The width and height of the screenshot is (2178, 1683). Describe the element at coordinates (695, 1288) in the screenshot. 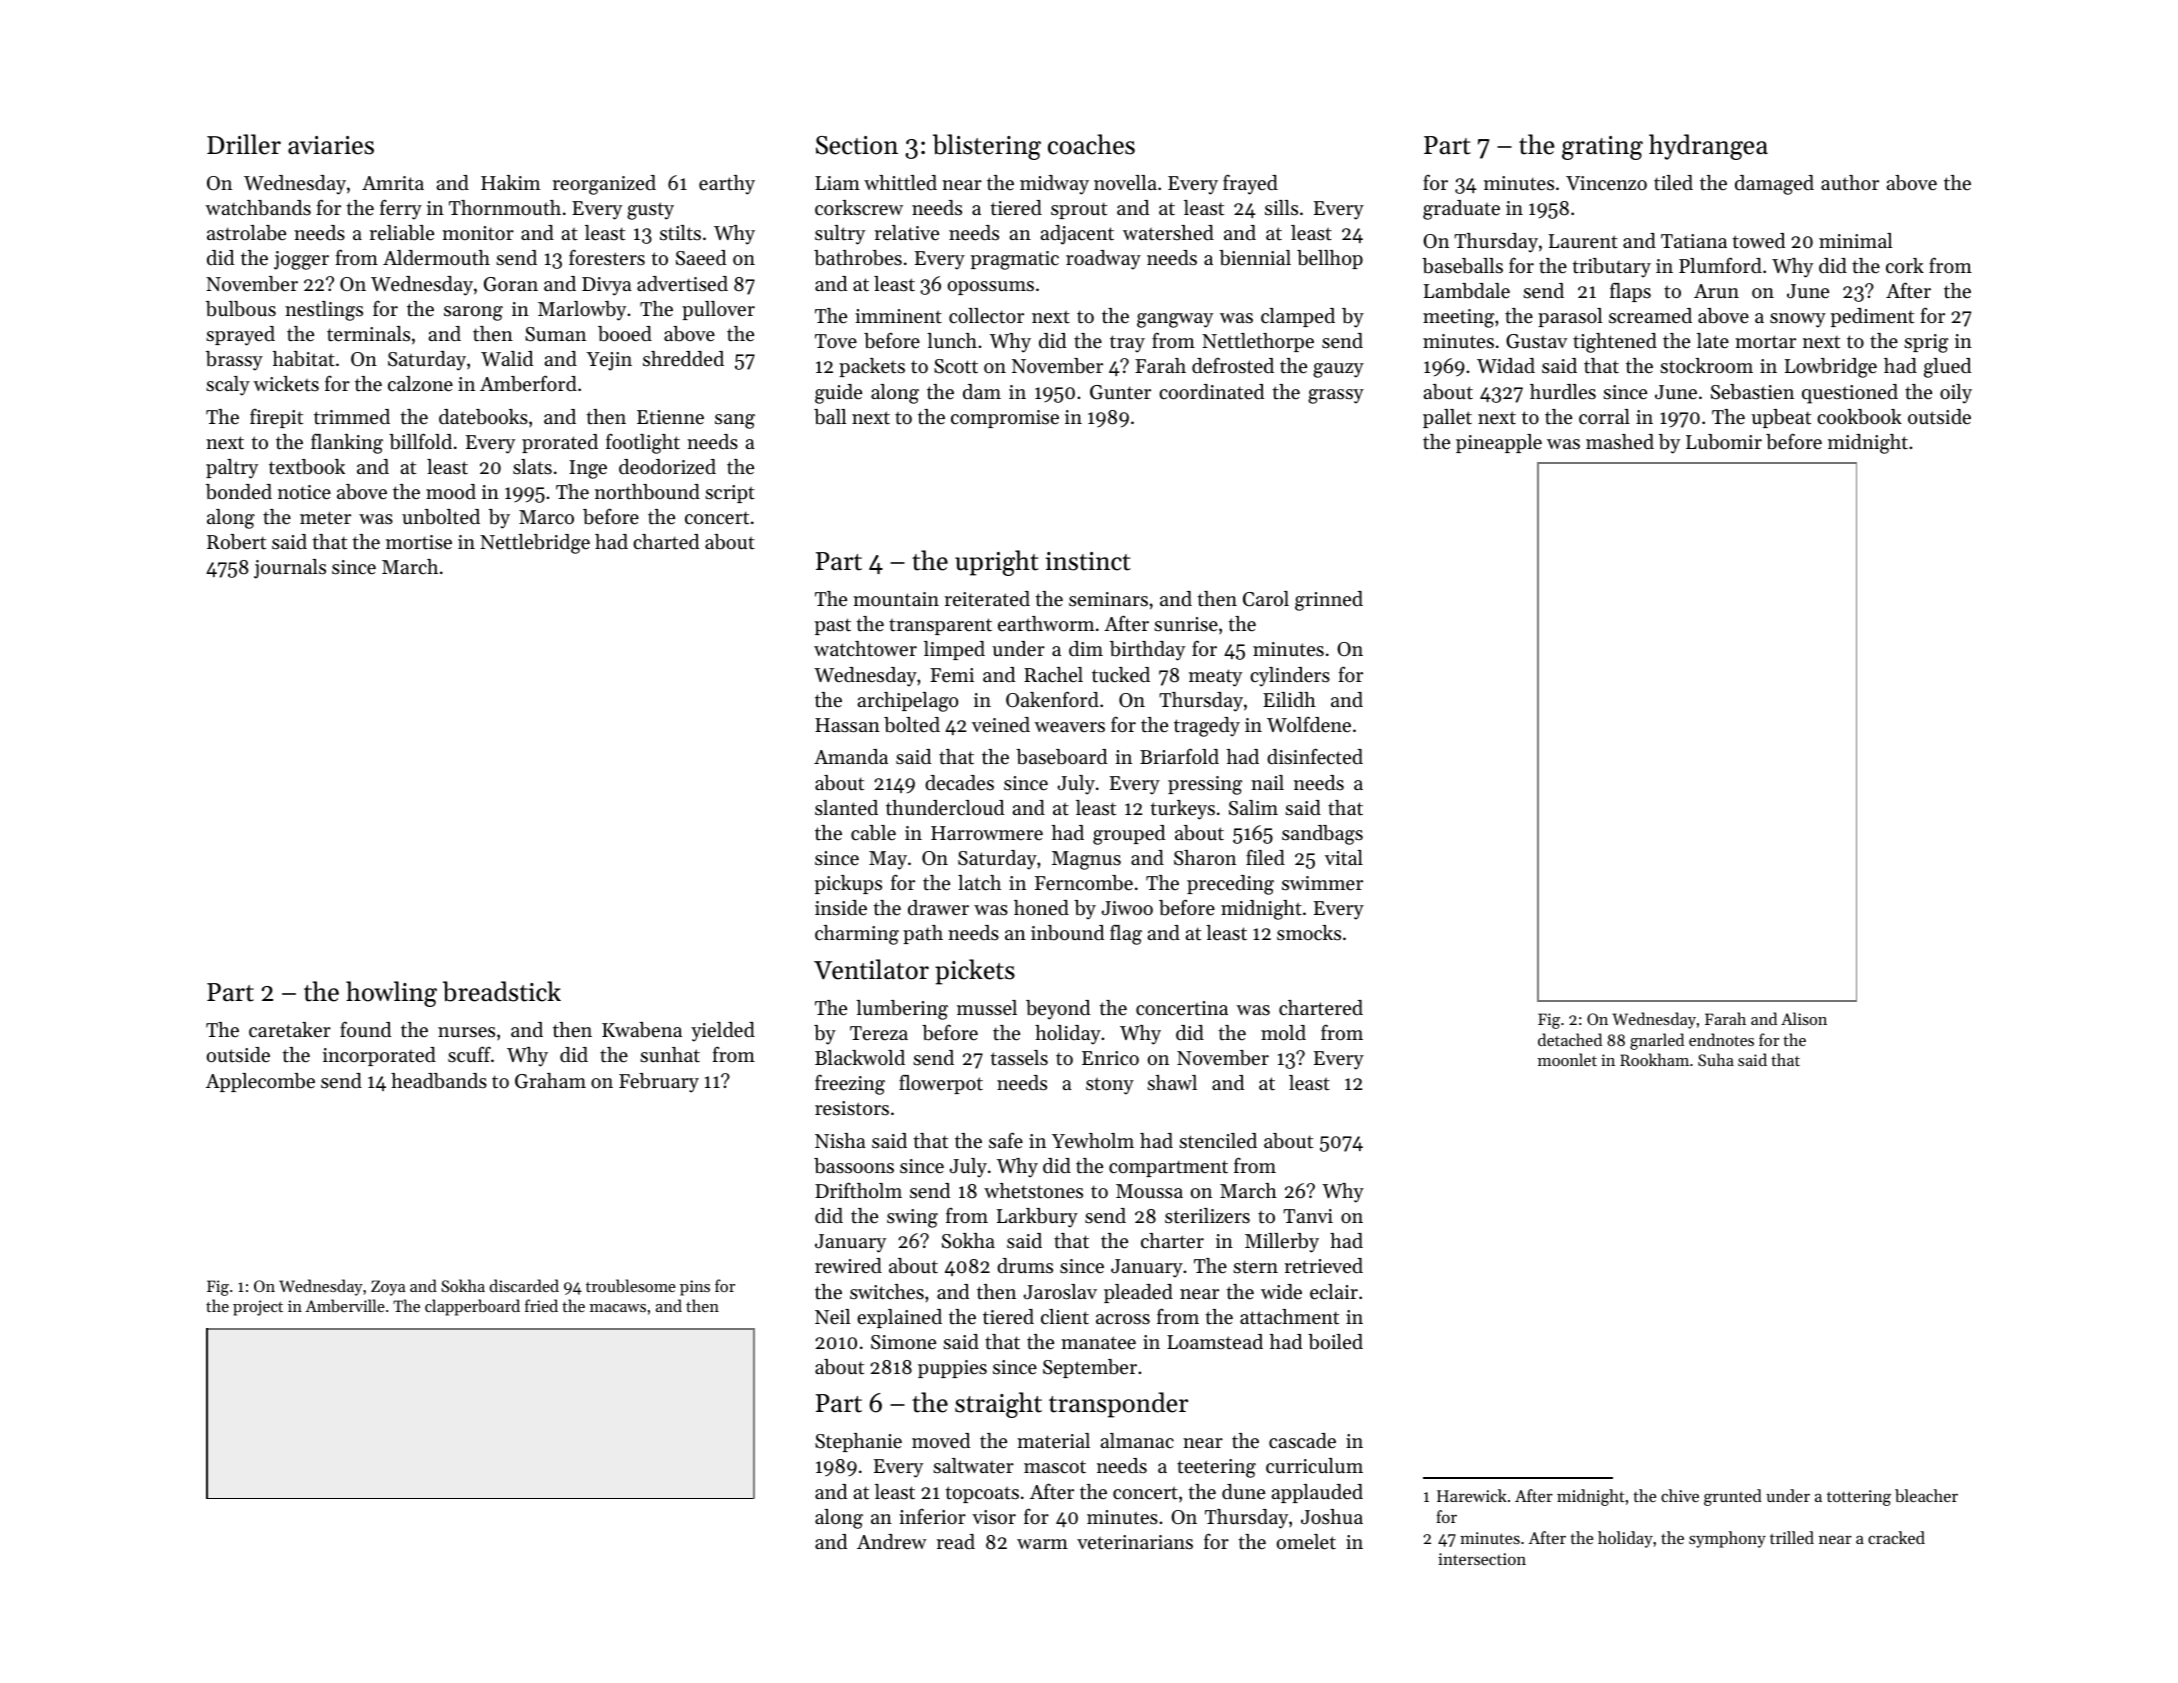

I see `pins` at that location.
